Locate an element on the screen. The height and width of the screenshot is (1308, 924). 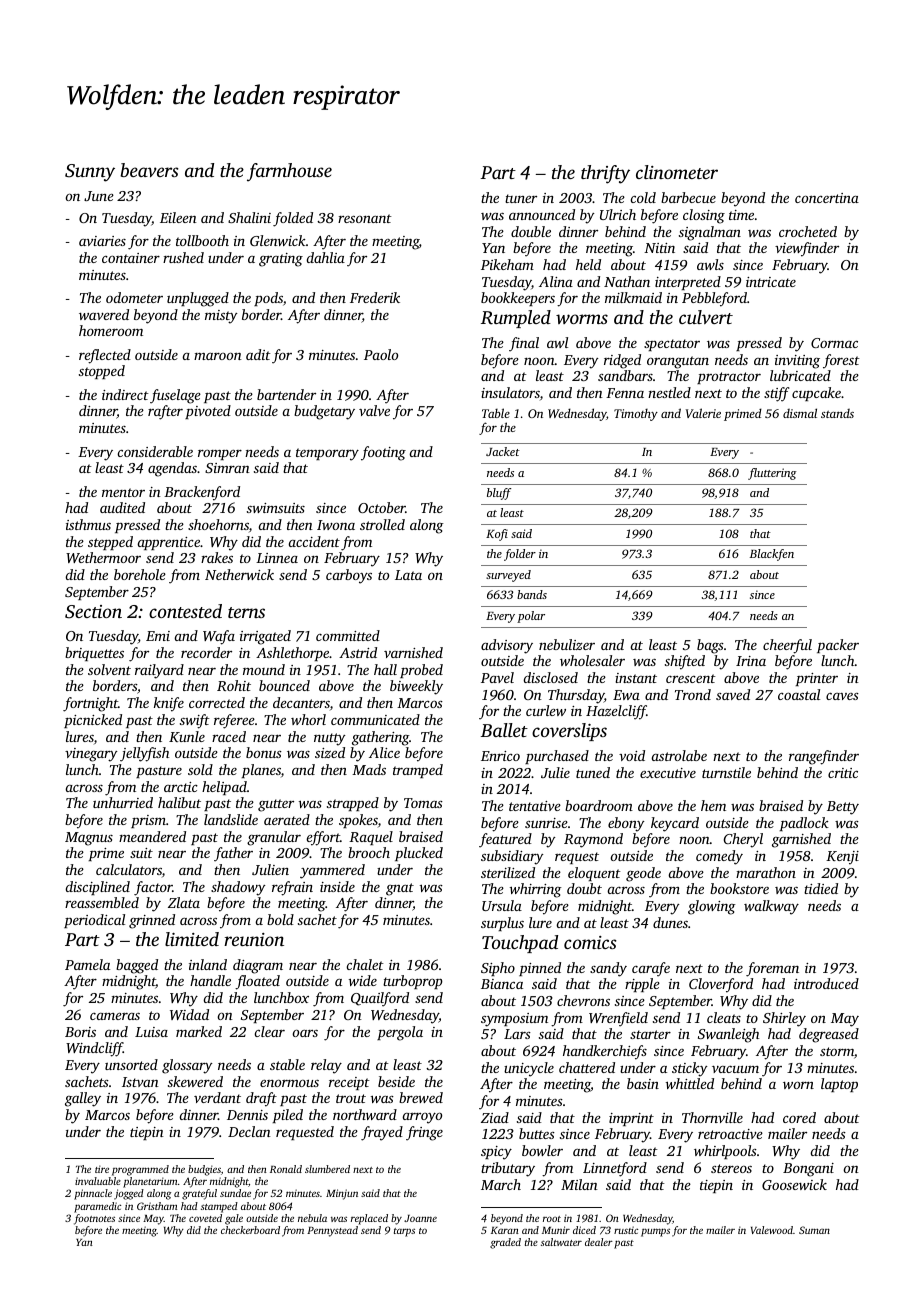
galley is located at coordinates (83, 1099).
